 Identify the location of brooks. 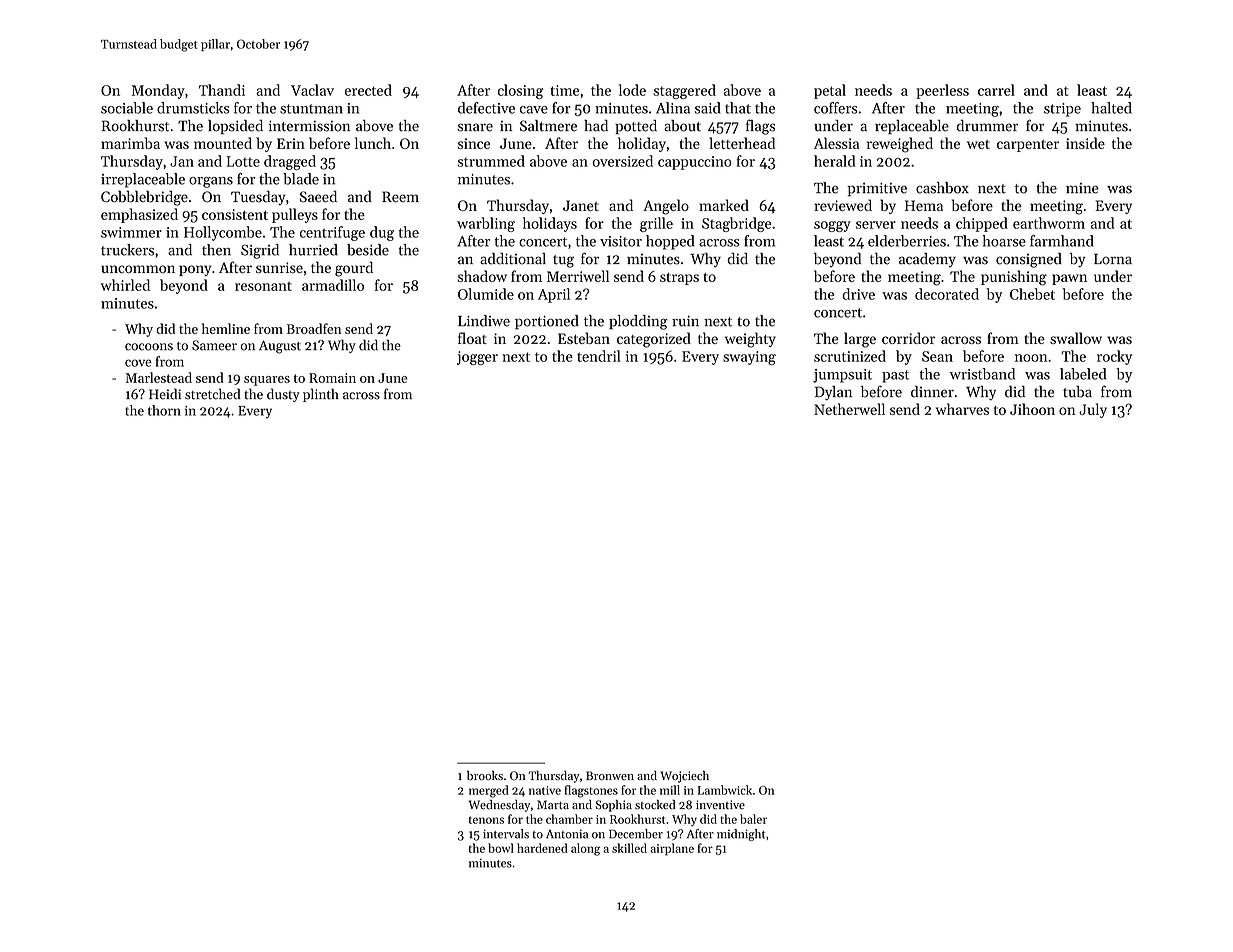
(485, 775).
